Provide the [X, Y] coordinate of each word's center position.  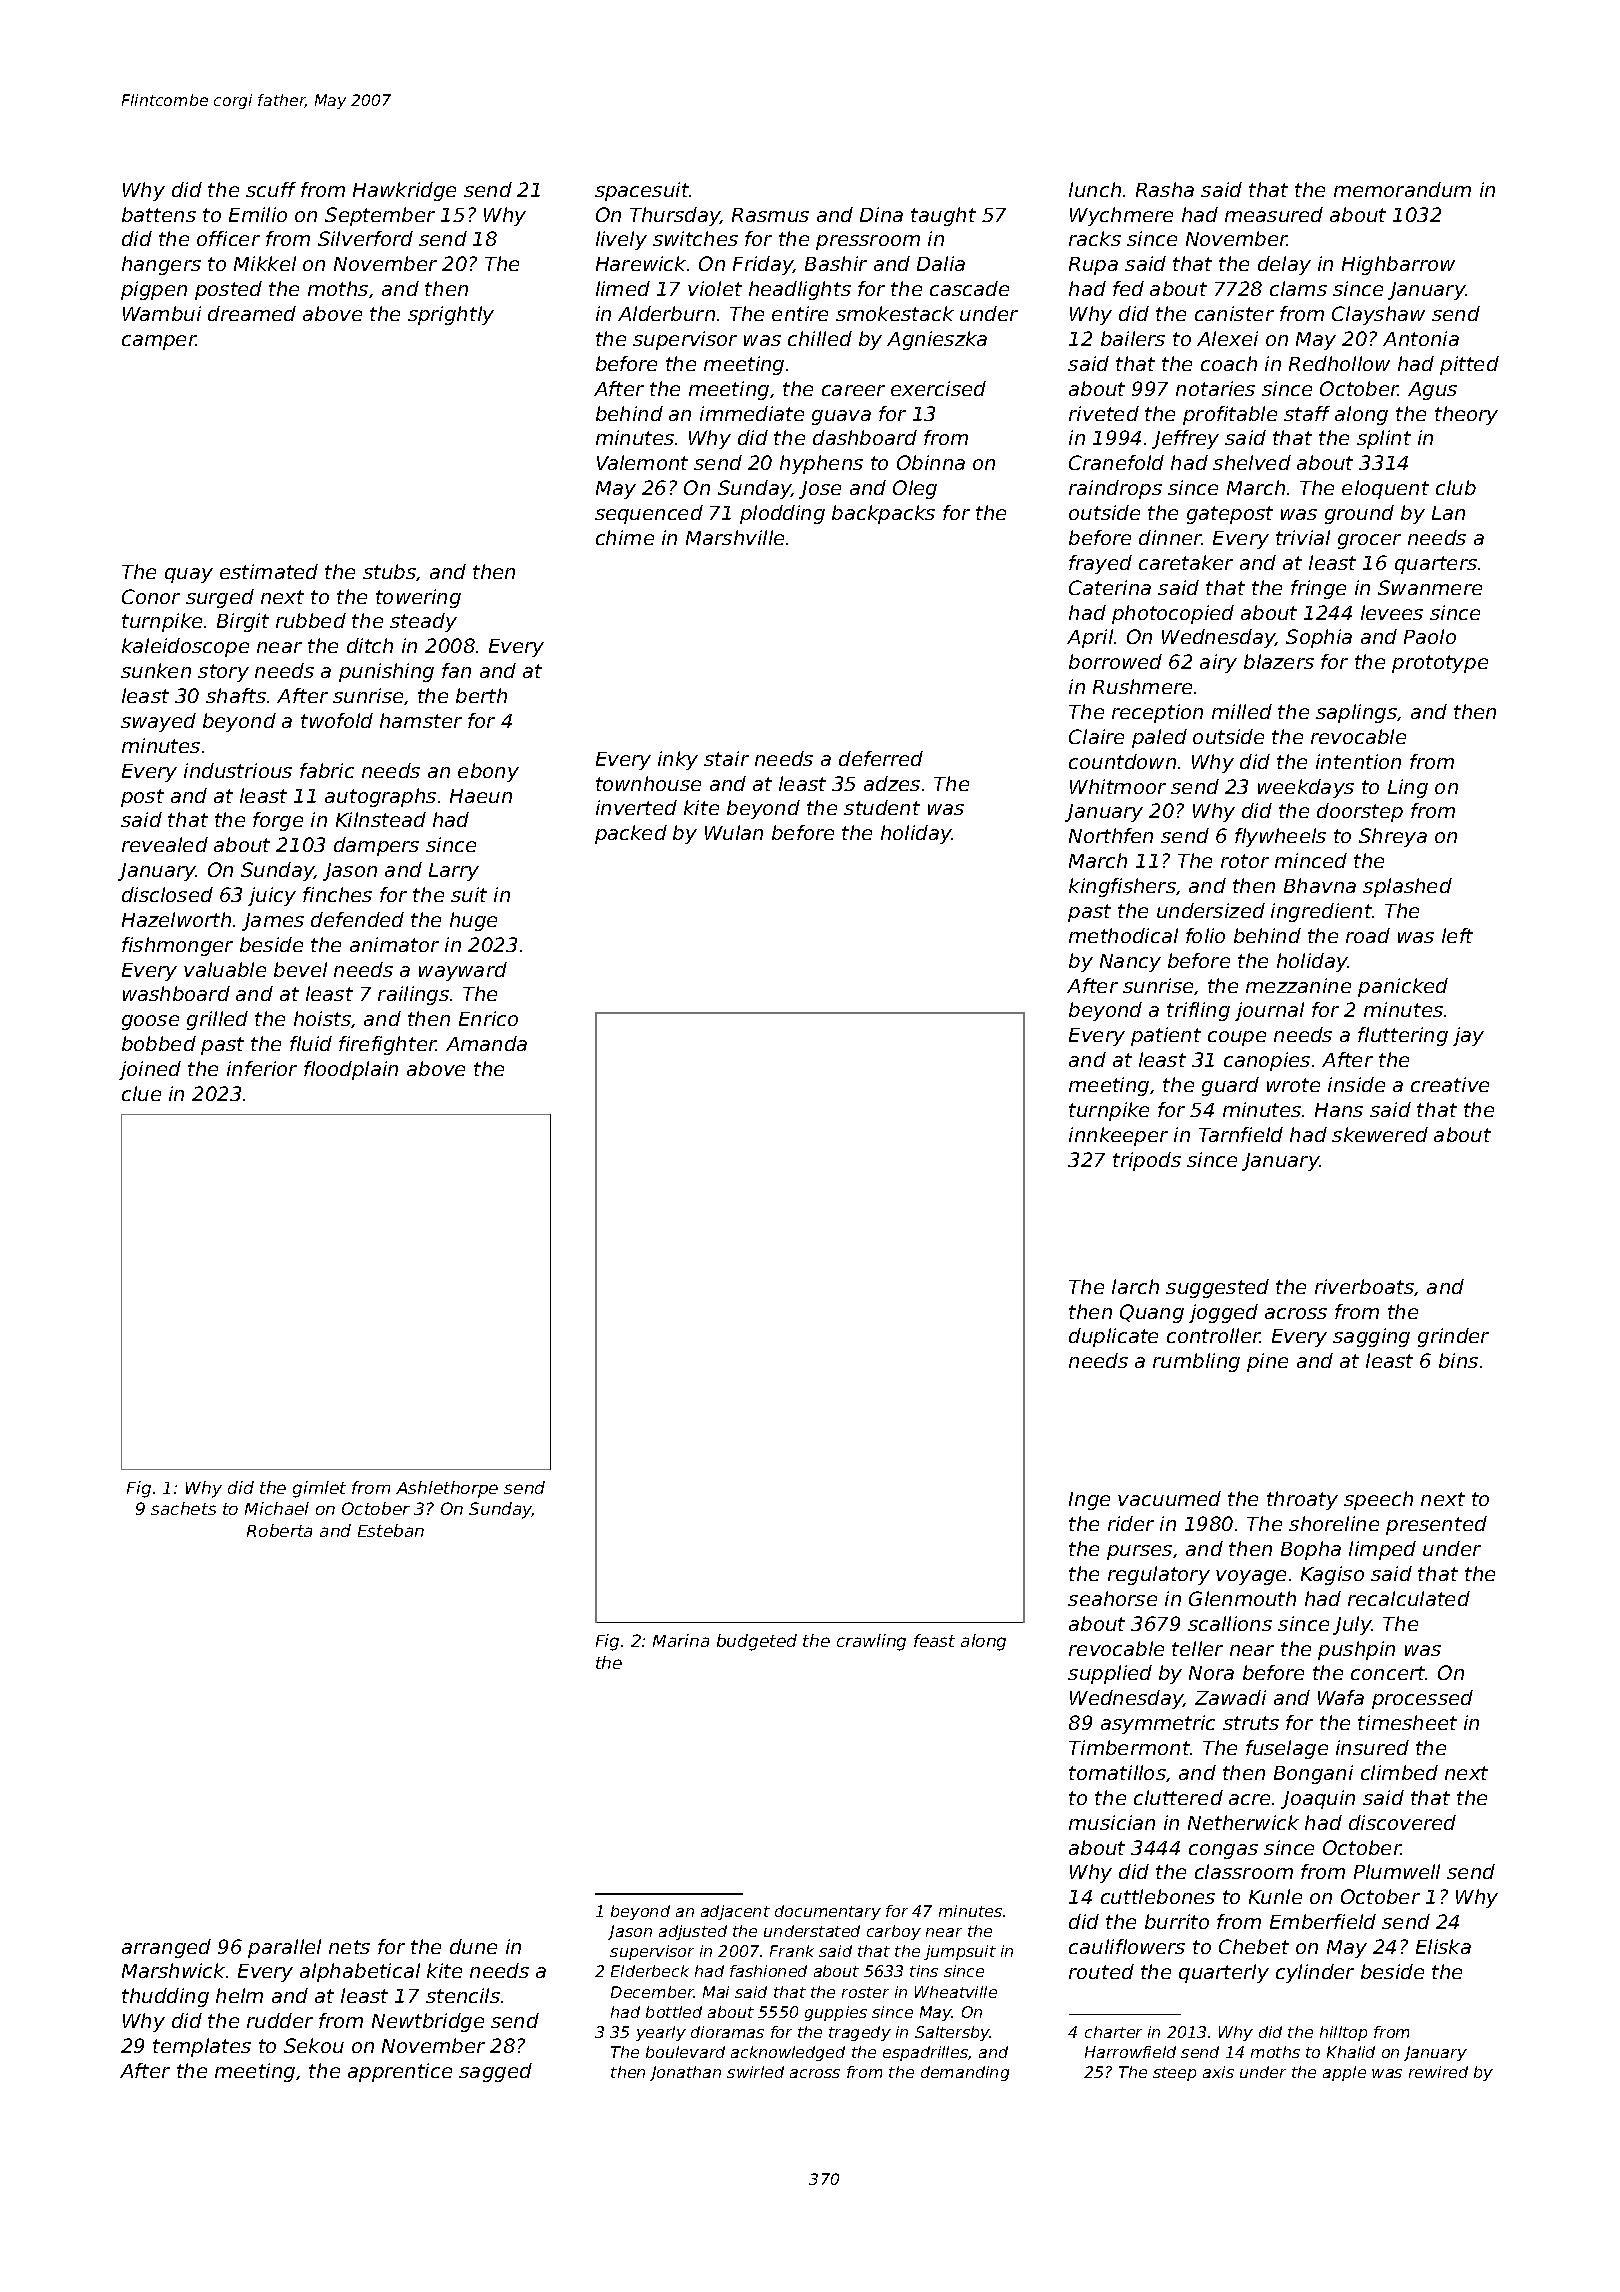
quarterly [1224, 1973]
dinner [1170, 537]
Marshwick [173, 1970]
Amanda [486, 1043]
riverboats [1364, 1286]
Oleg [915, 489]
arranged [166, 1948]
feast [934, 1640]
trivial [1303, 537]
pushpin [1356, 1650]
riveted [1104, 413]
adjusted [693, 1932]
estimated [269, 571]
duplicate [1113, 1337]
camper [159, 342]
